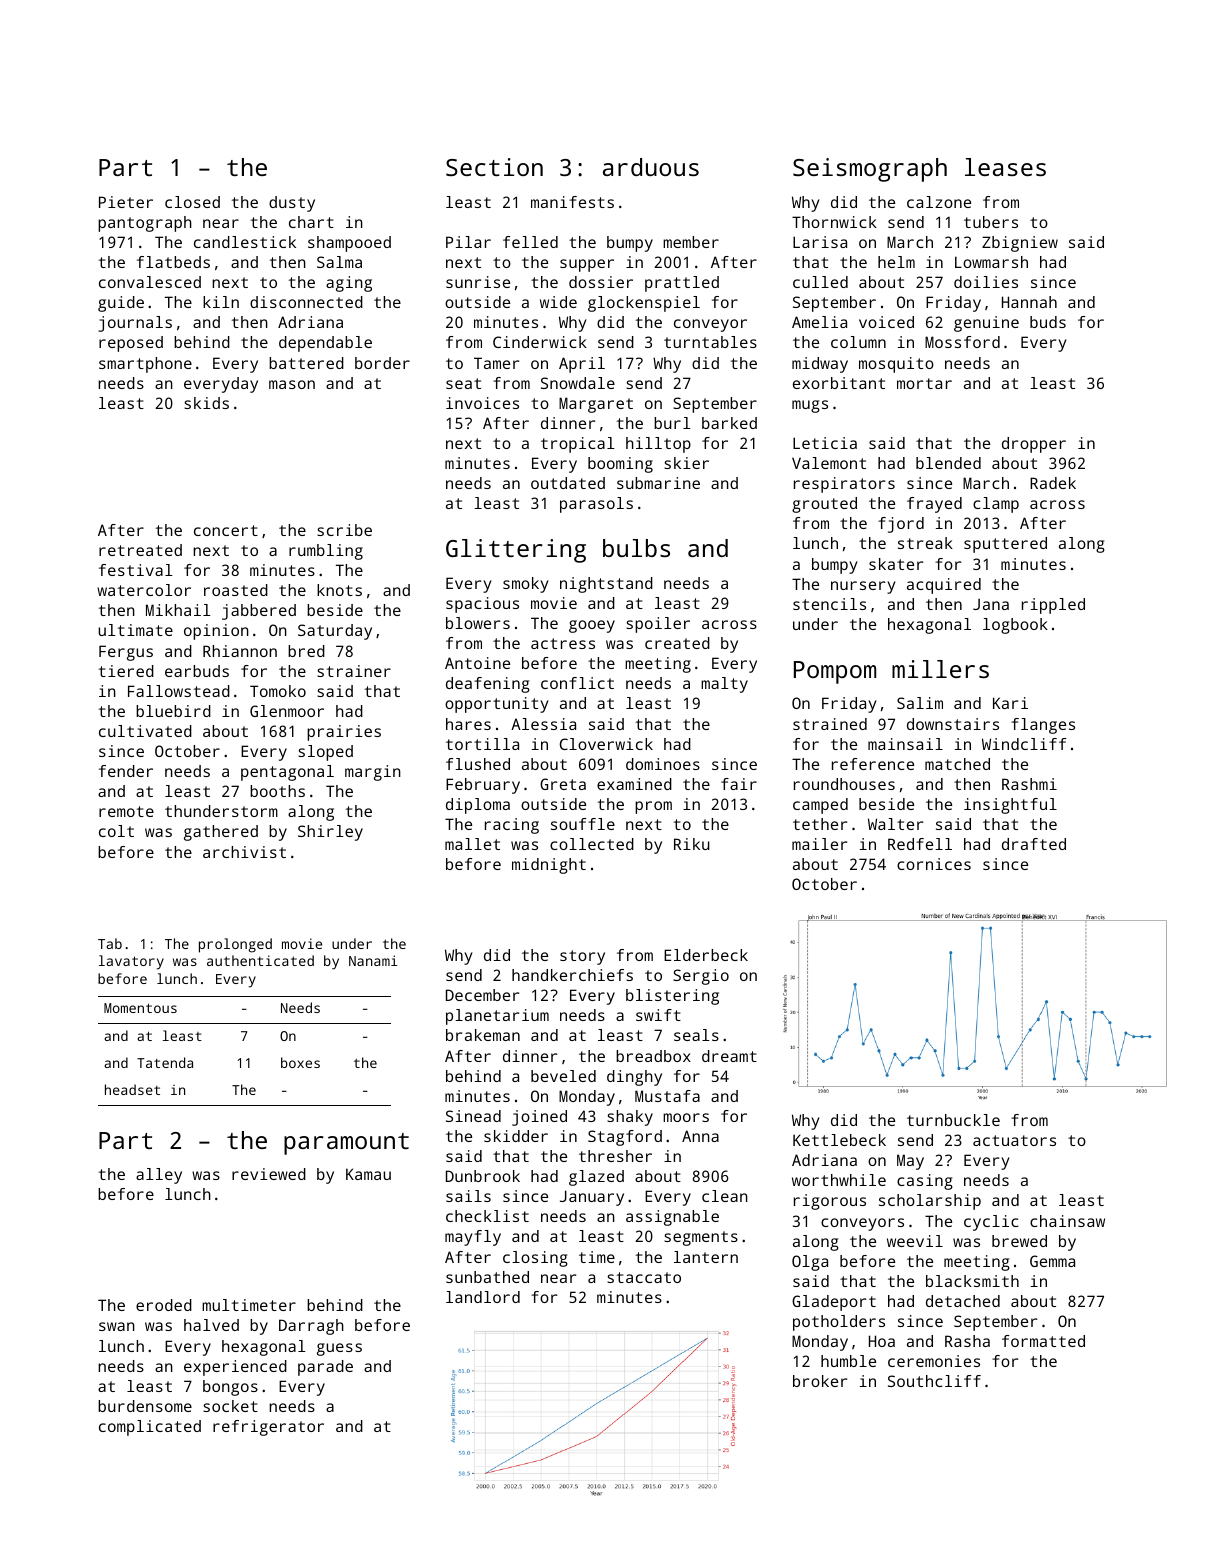 The image size is (1211, 1567). Describe the element at coordinates (487, 1277) in the screenshot. I see `sunbathed` at that location.
